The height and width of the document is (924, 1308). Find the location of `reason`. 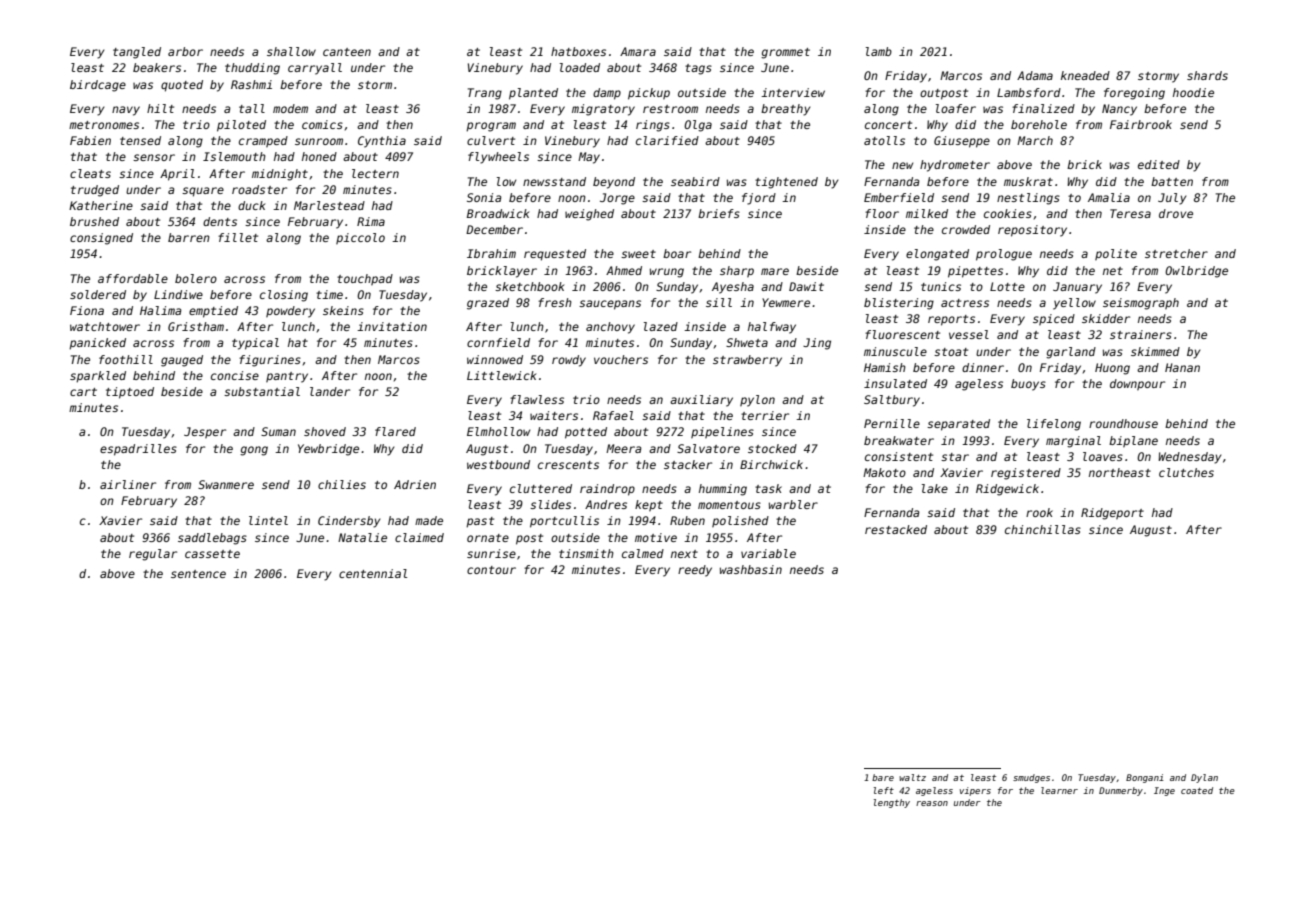

reason is located at coordinates (932, 803).
